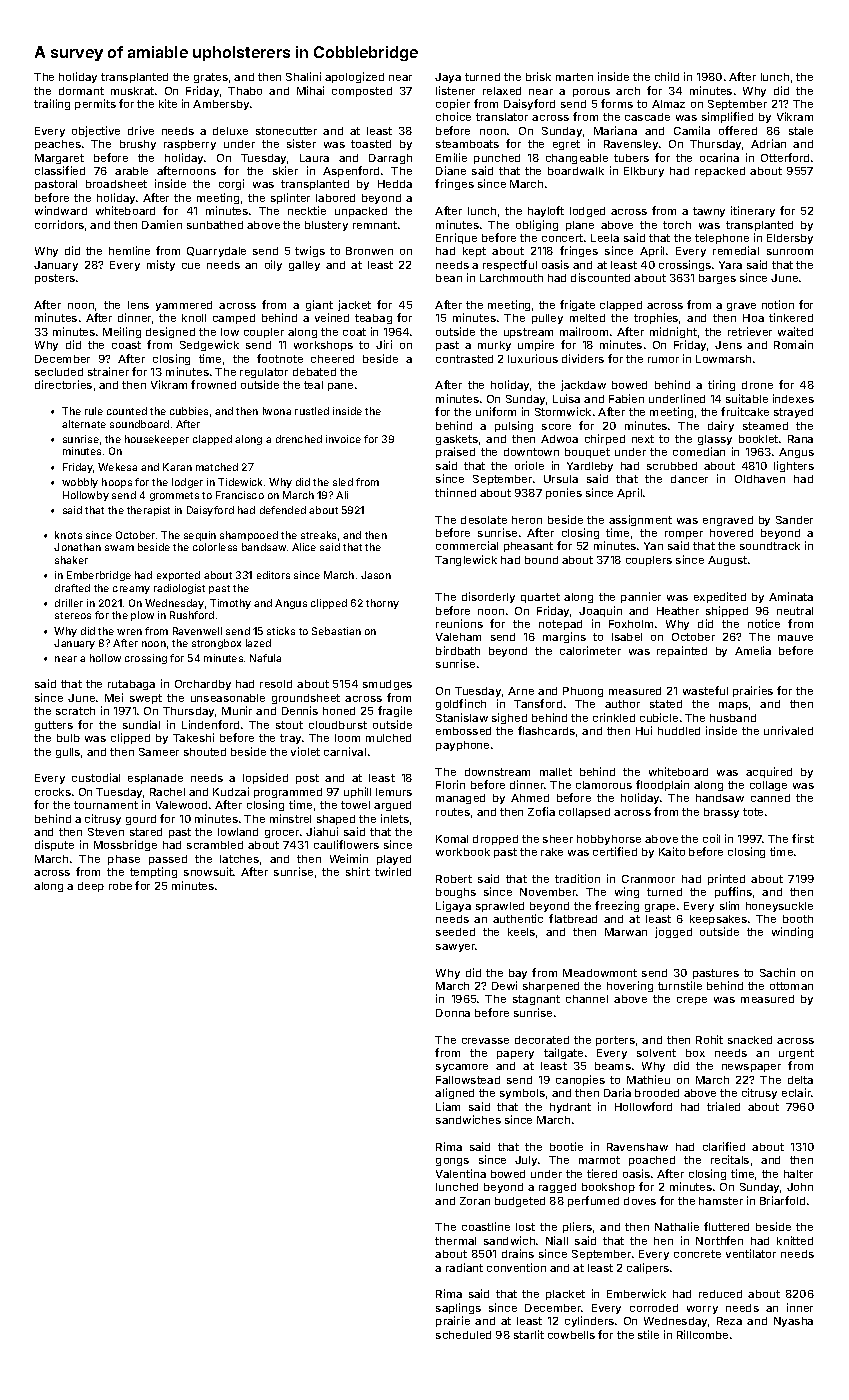  Describe the element at coordinates (81, 91) in the screenshot. I see `dormant` at that location.
